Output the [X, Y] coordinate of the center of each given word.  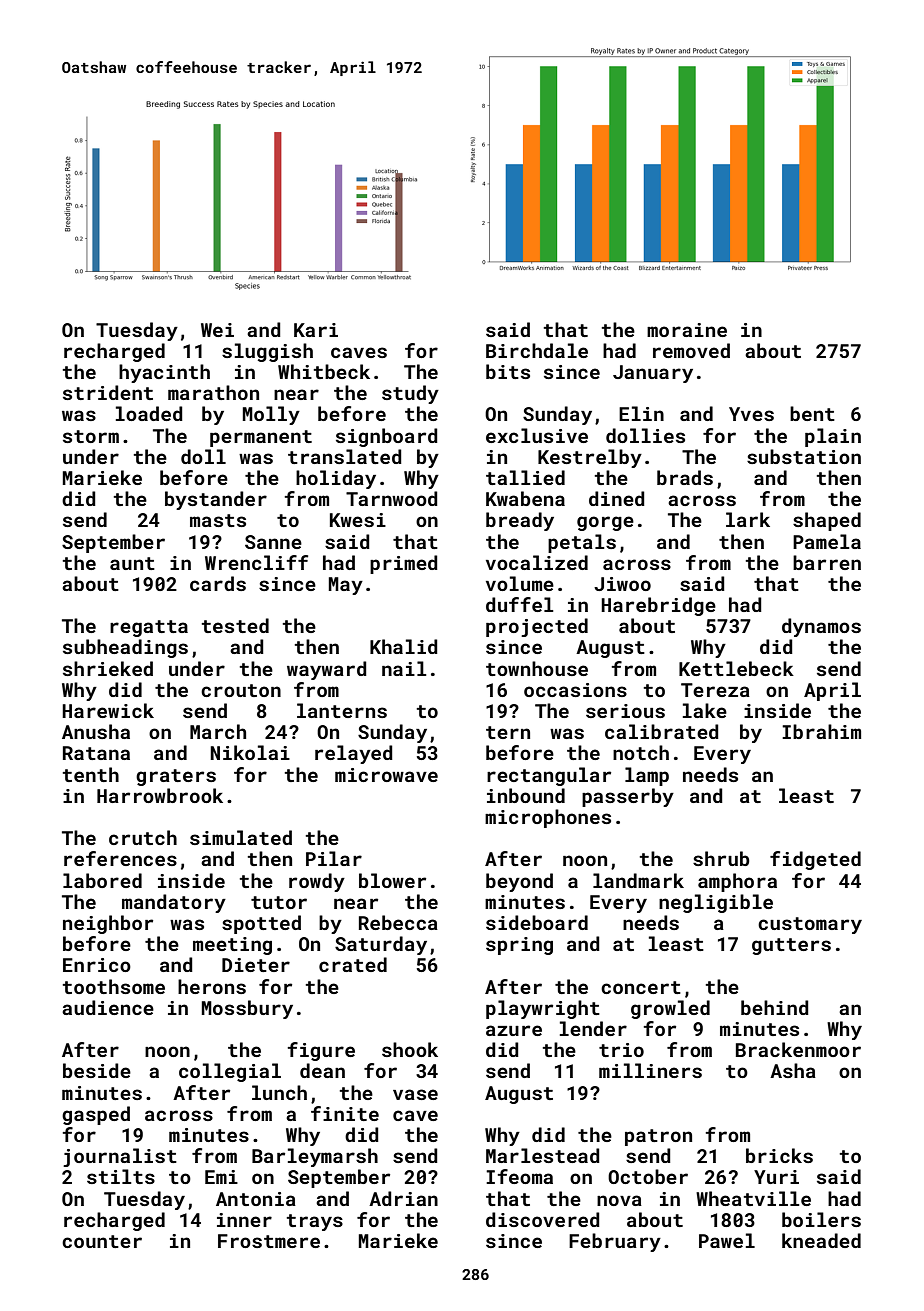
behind [775, 1007]
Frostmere [269, 1241]
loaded [149, 413]
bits [508, 371]
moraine [687, 330]
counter [102, 1241]
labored [102, 880]
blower [392, 880]
